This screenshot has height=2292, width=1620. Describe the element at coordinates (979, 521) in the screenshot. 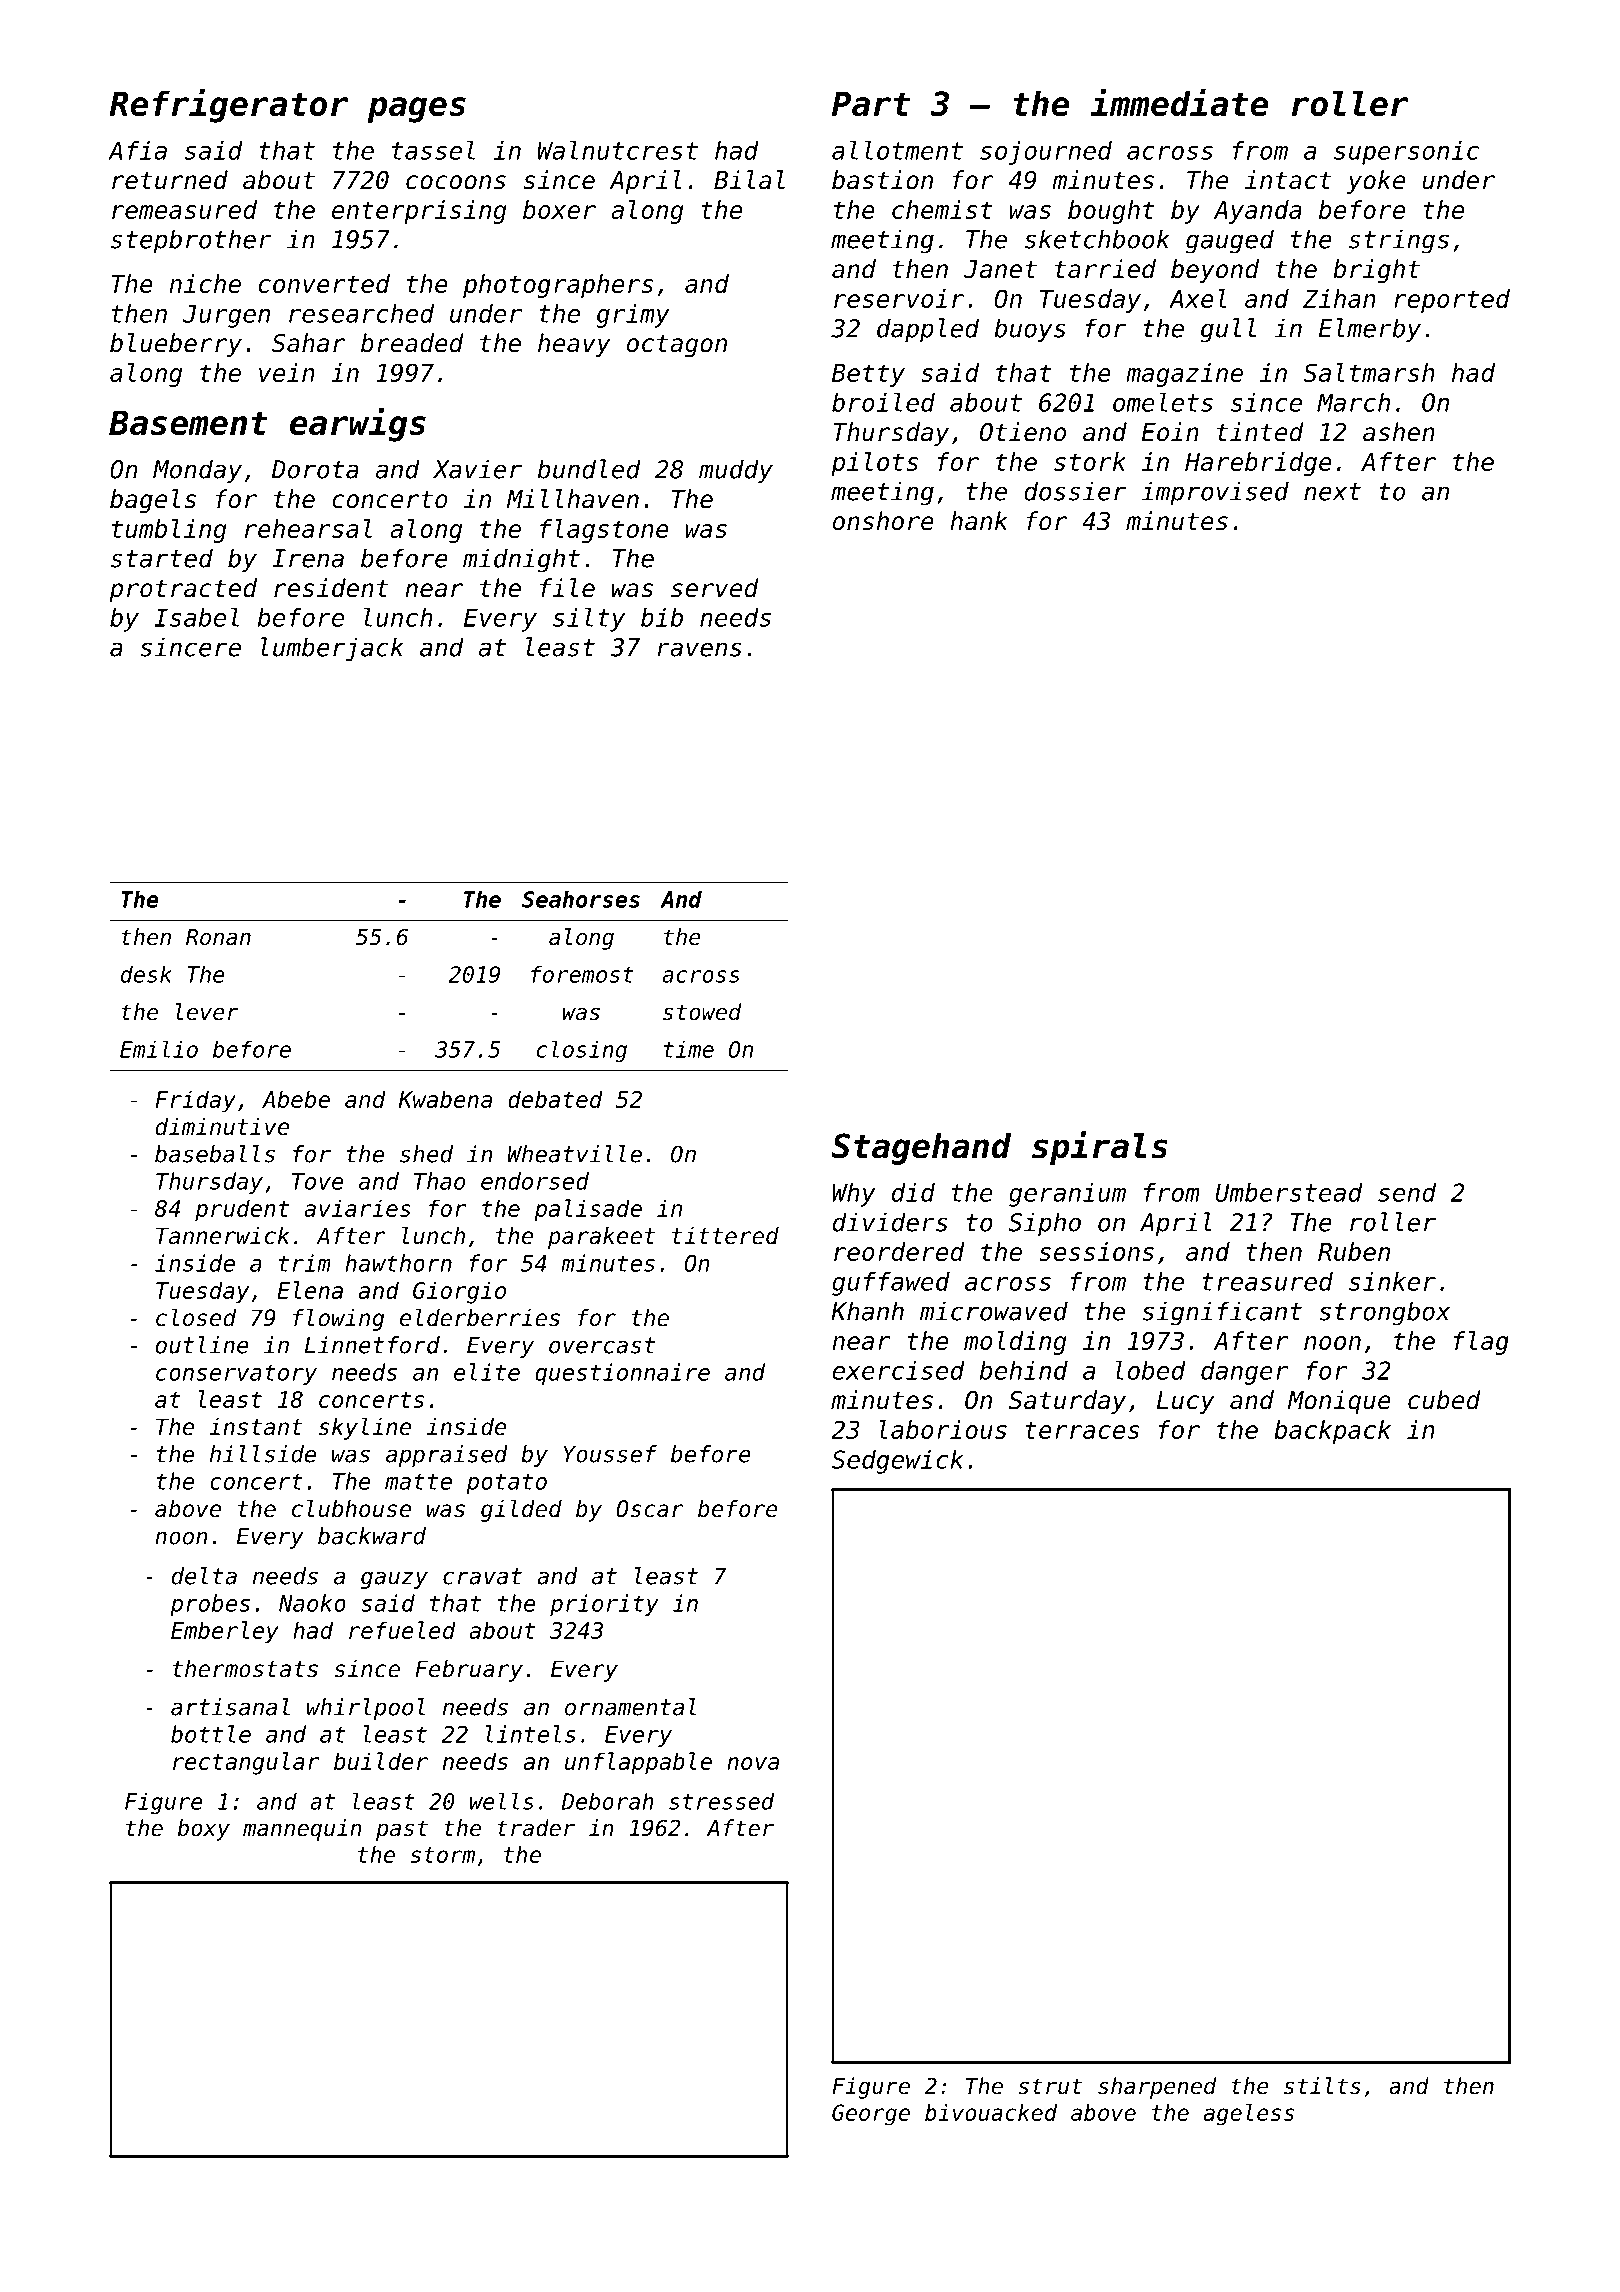

I see `hank` at that location.
